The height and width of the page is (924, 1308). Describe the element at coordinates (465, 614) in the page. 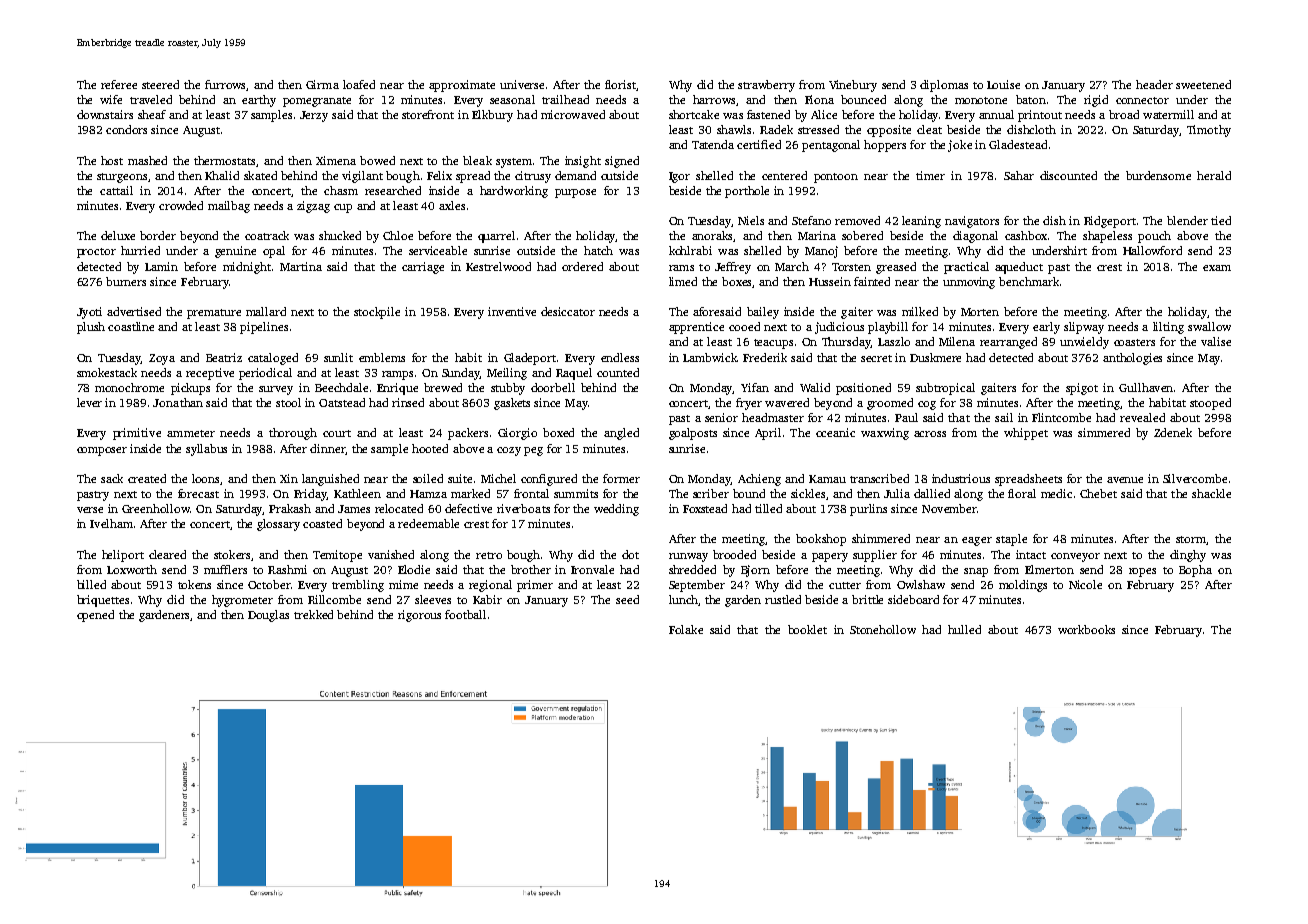

I see `football` at that location.
